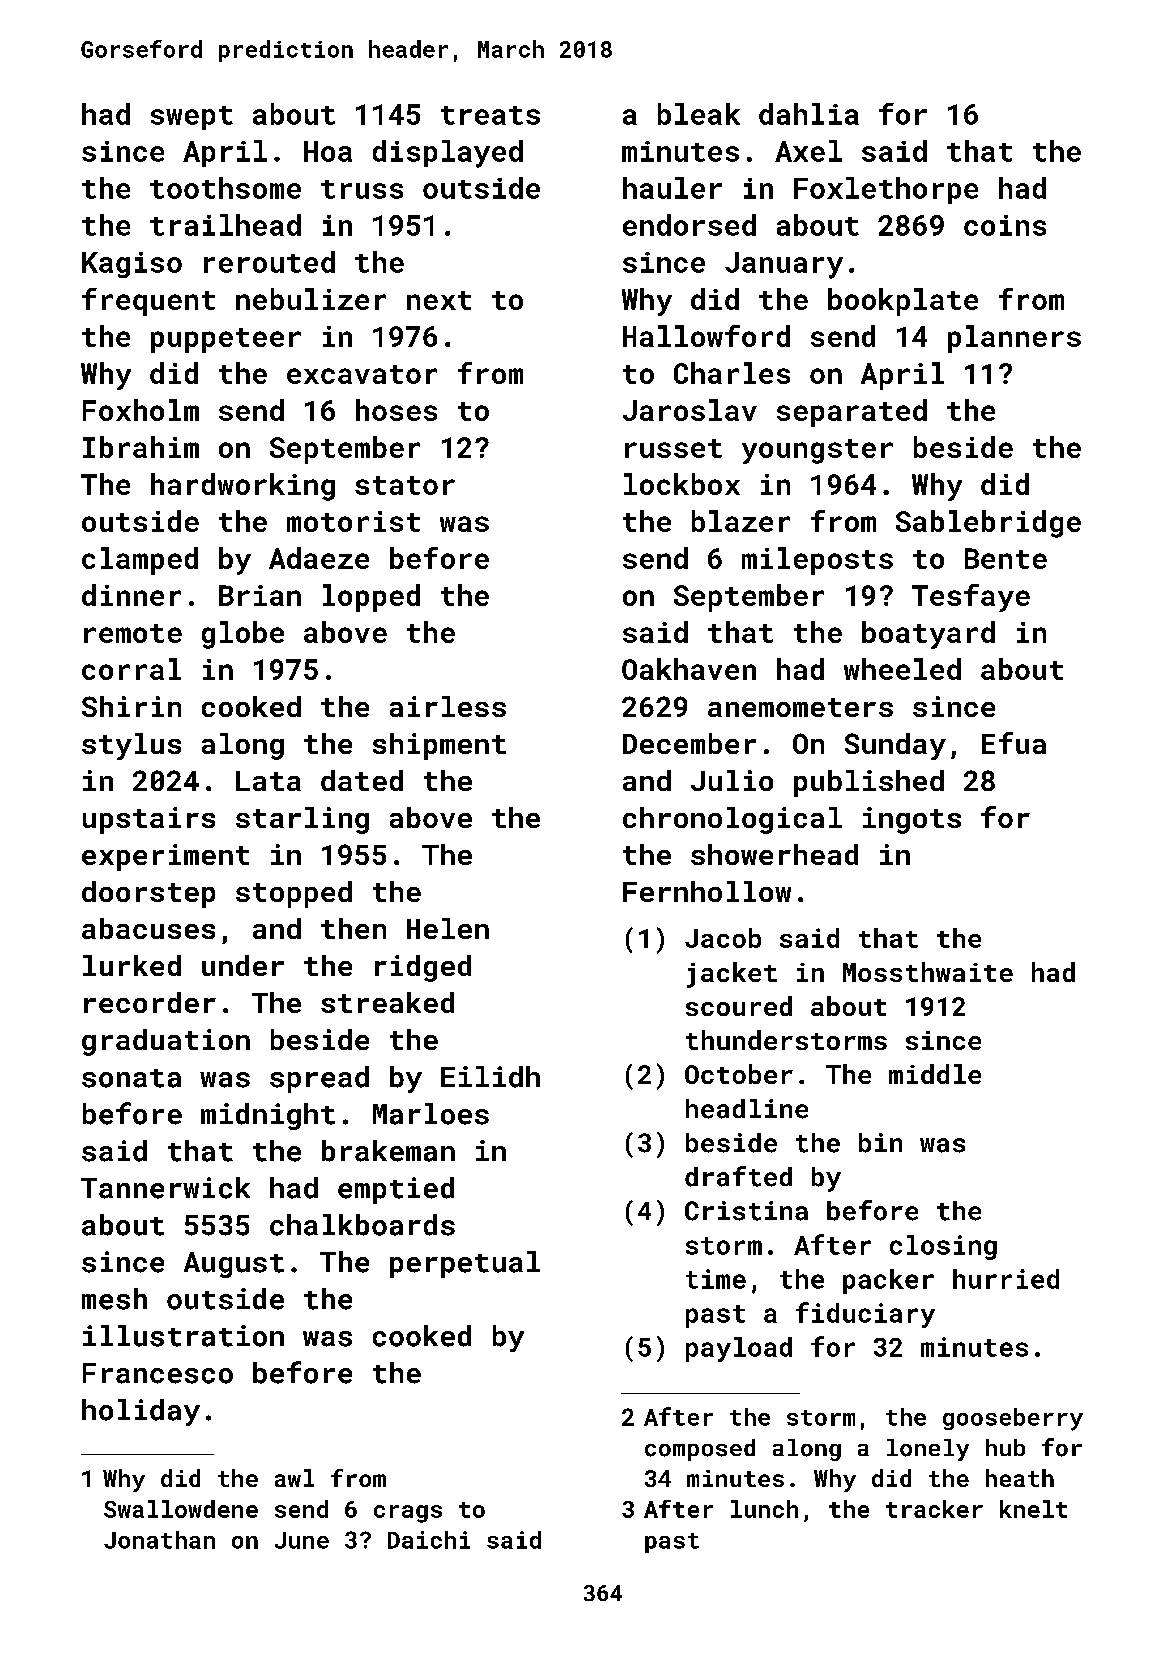 The width and height of the image is (1165, 1654). What do you see at coordinates (886, 190) in the image?
I see `Foxlethorpe` at bounding box center [886, 190].
